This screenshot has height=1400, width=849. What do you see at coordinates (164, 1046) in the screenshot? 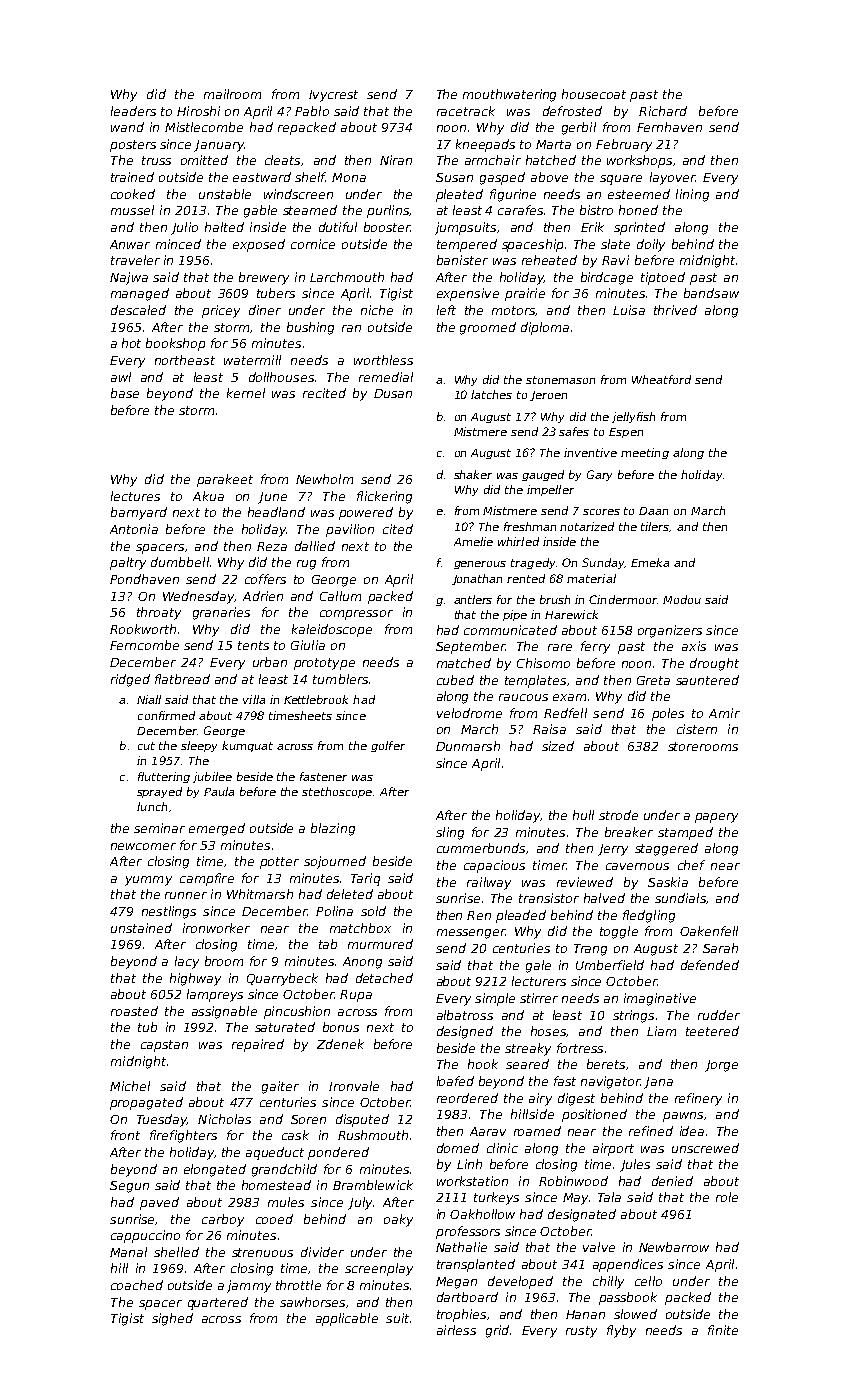
I see `capstan` at bounding box center [164, 1046].
